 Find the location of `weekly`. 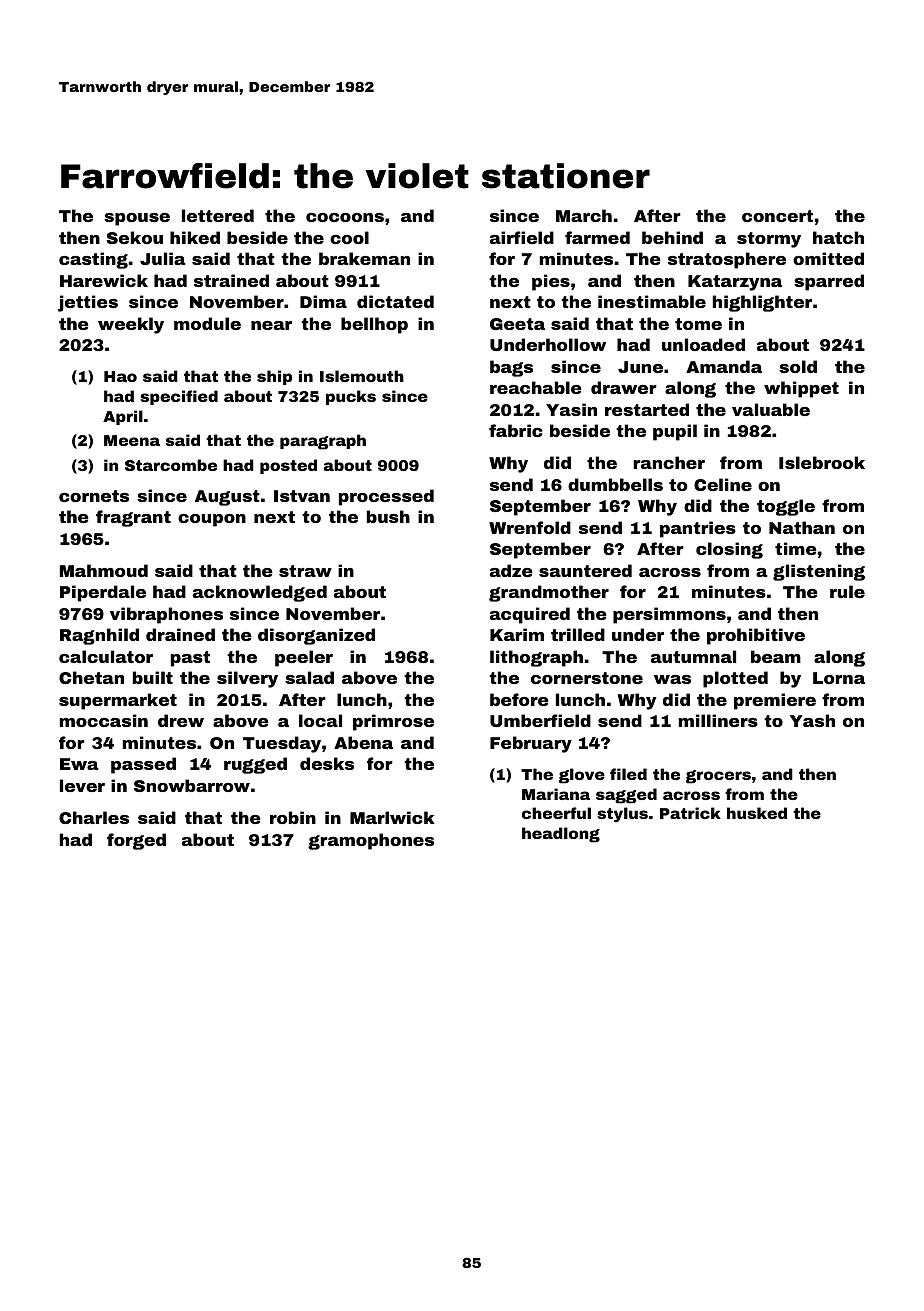

weekly is located at coordinates (131, 325).
